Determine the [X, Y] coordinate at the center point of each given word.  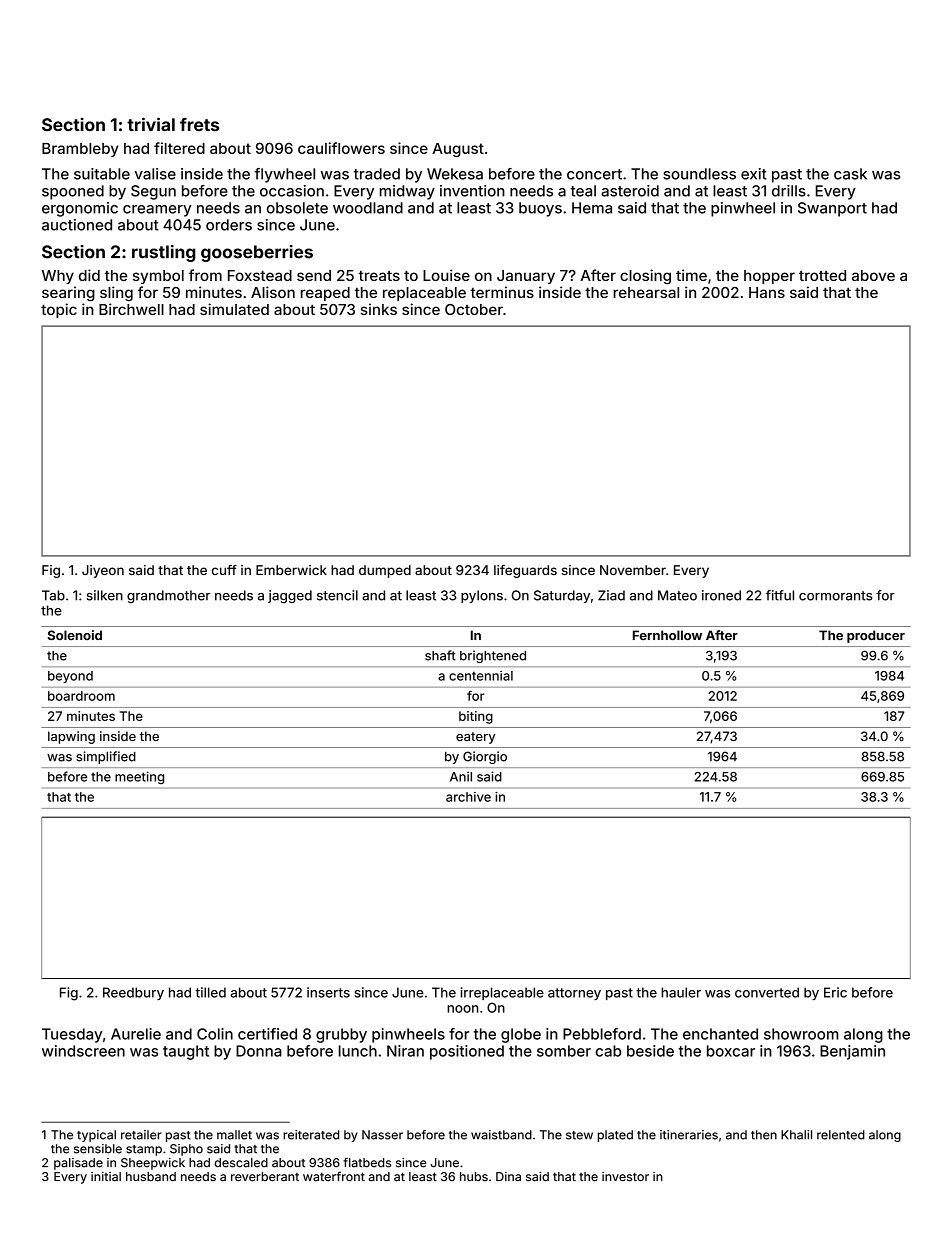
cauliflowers [341, 148]
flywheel [284, 175]
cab [608, 1051]
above [873, 275]
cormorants [835, 596]
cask [850, 174]
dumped [385, 571]
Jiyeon [103, 571]
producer [876, 636]
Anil [461, 776]
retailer [141, 1135]
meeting [139, 777]
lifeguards [525, 571]
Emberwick [291, 570]
